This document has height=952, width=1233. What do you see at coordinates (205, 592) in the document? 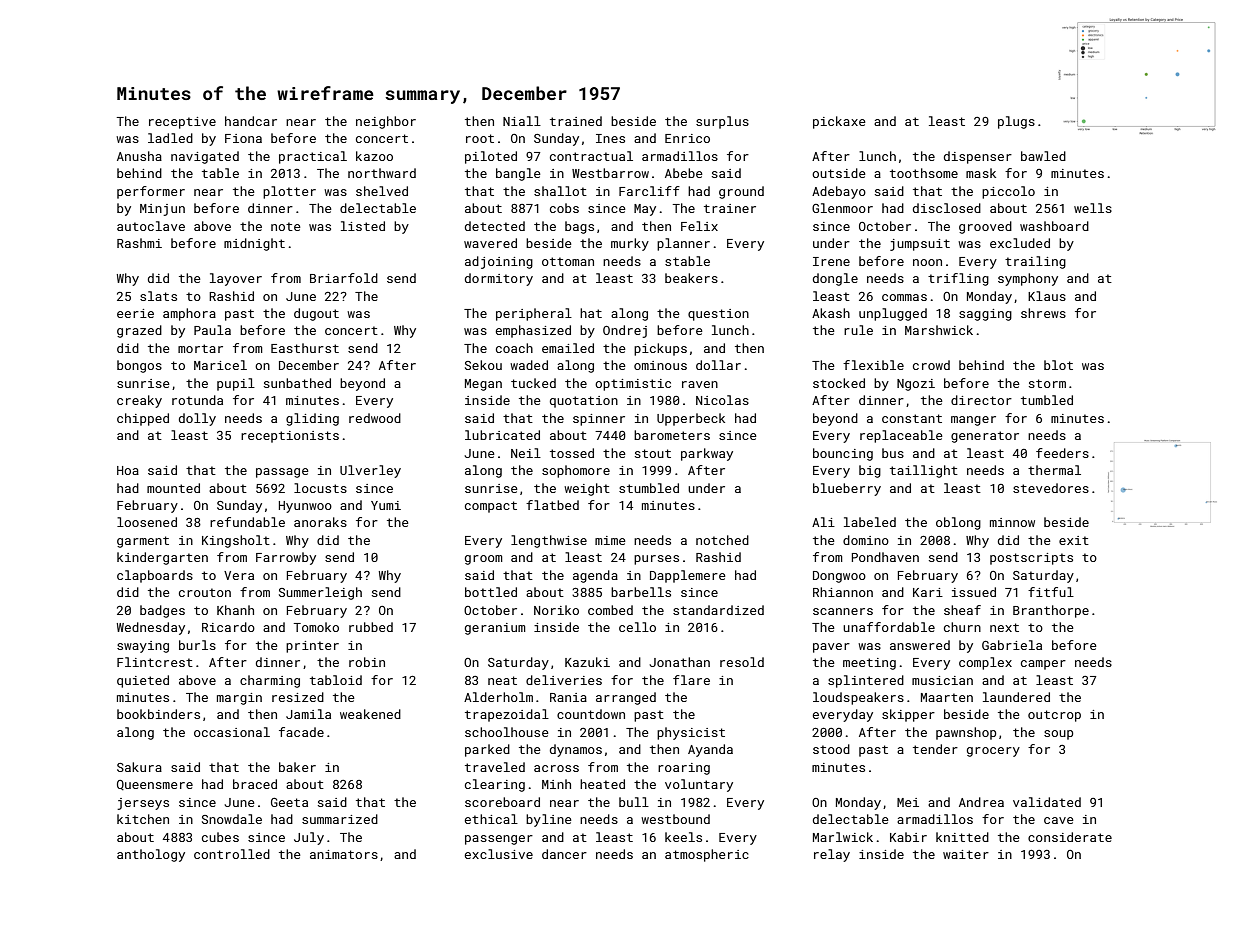
I see `crouton` at bounding box center [205, 592].
